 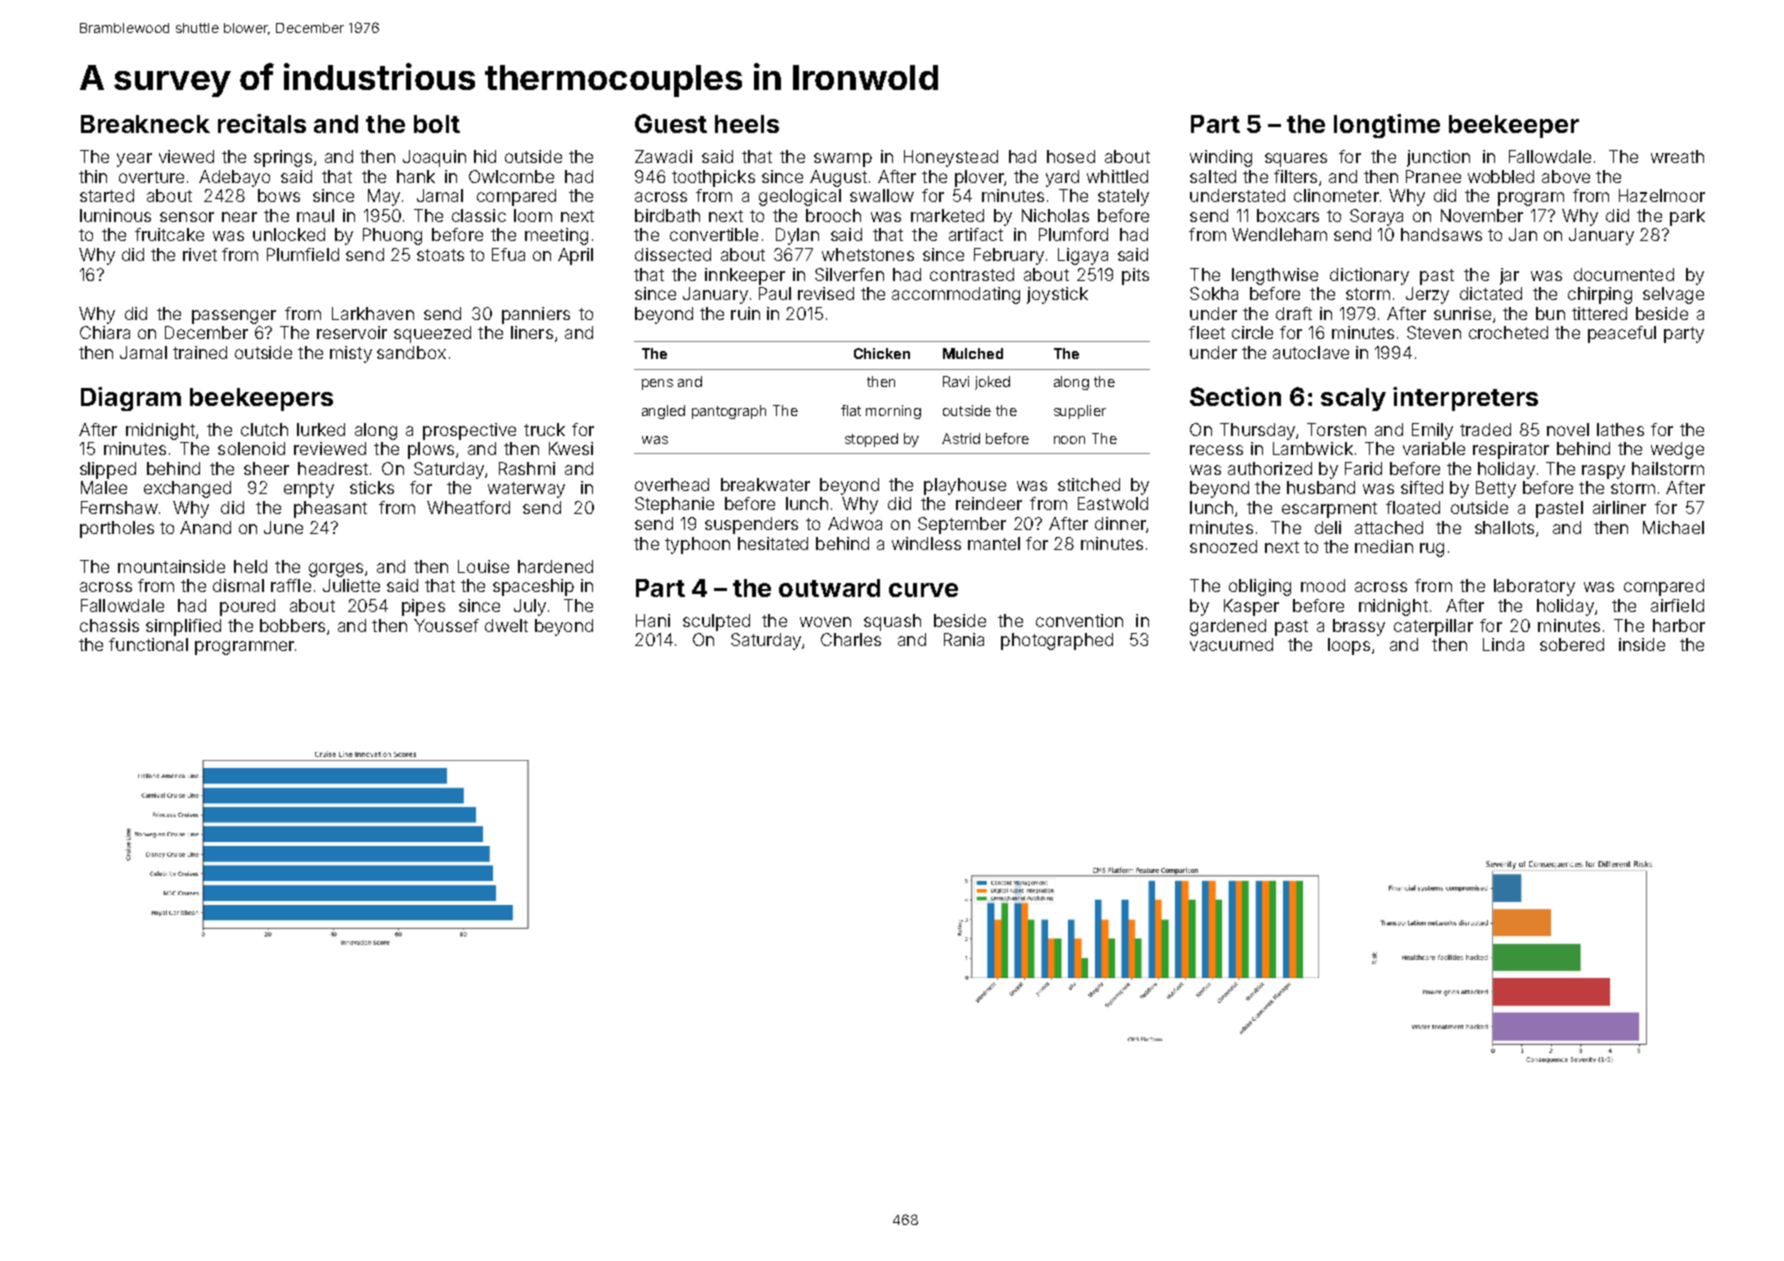 I want to click on Farid, so click(x=1363, y=468).
